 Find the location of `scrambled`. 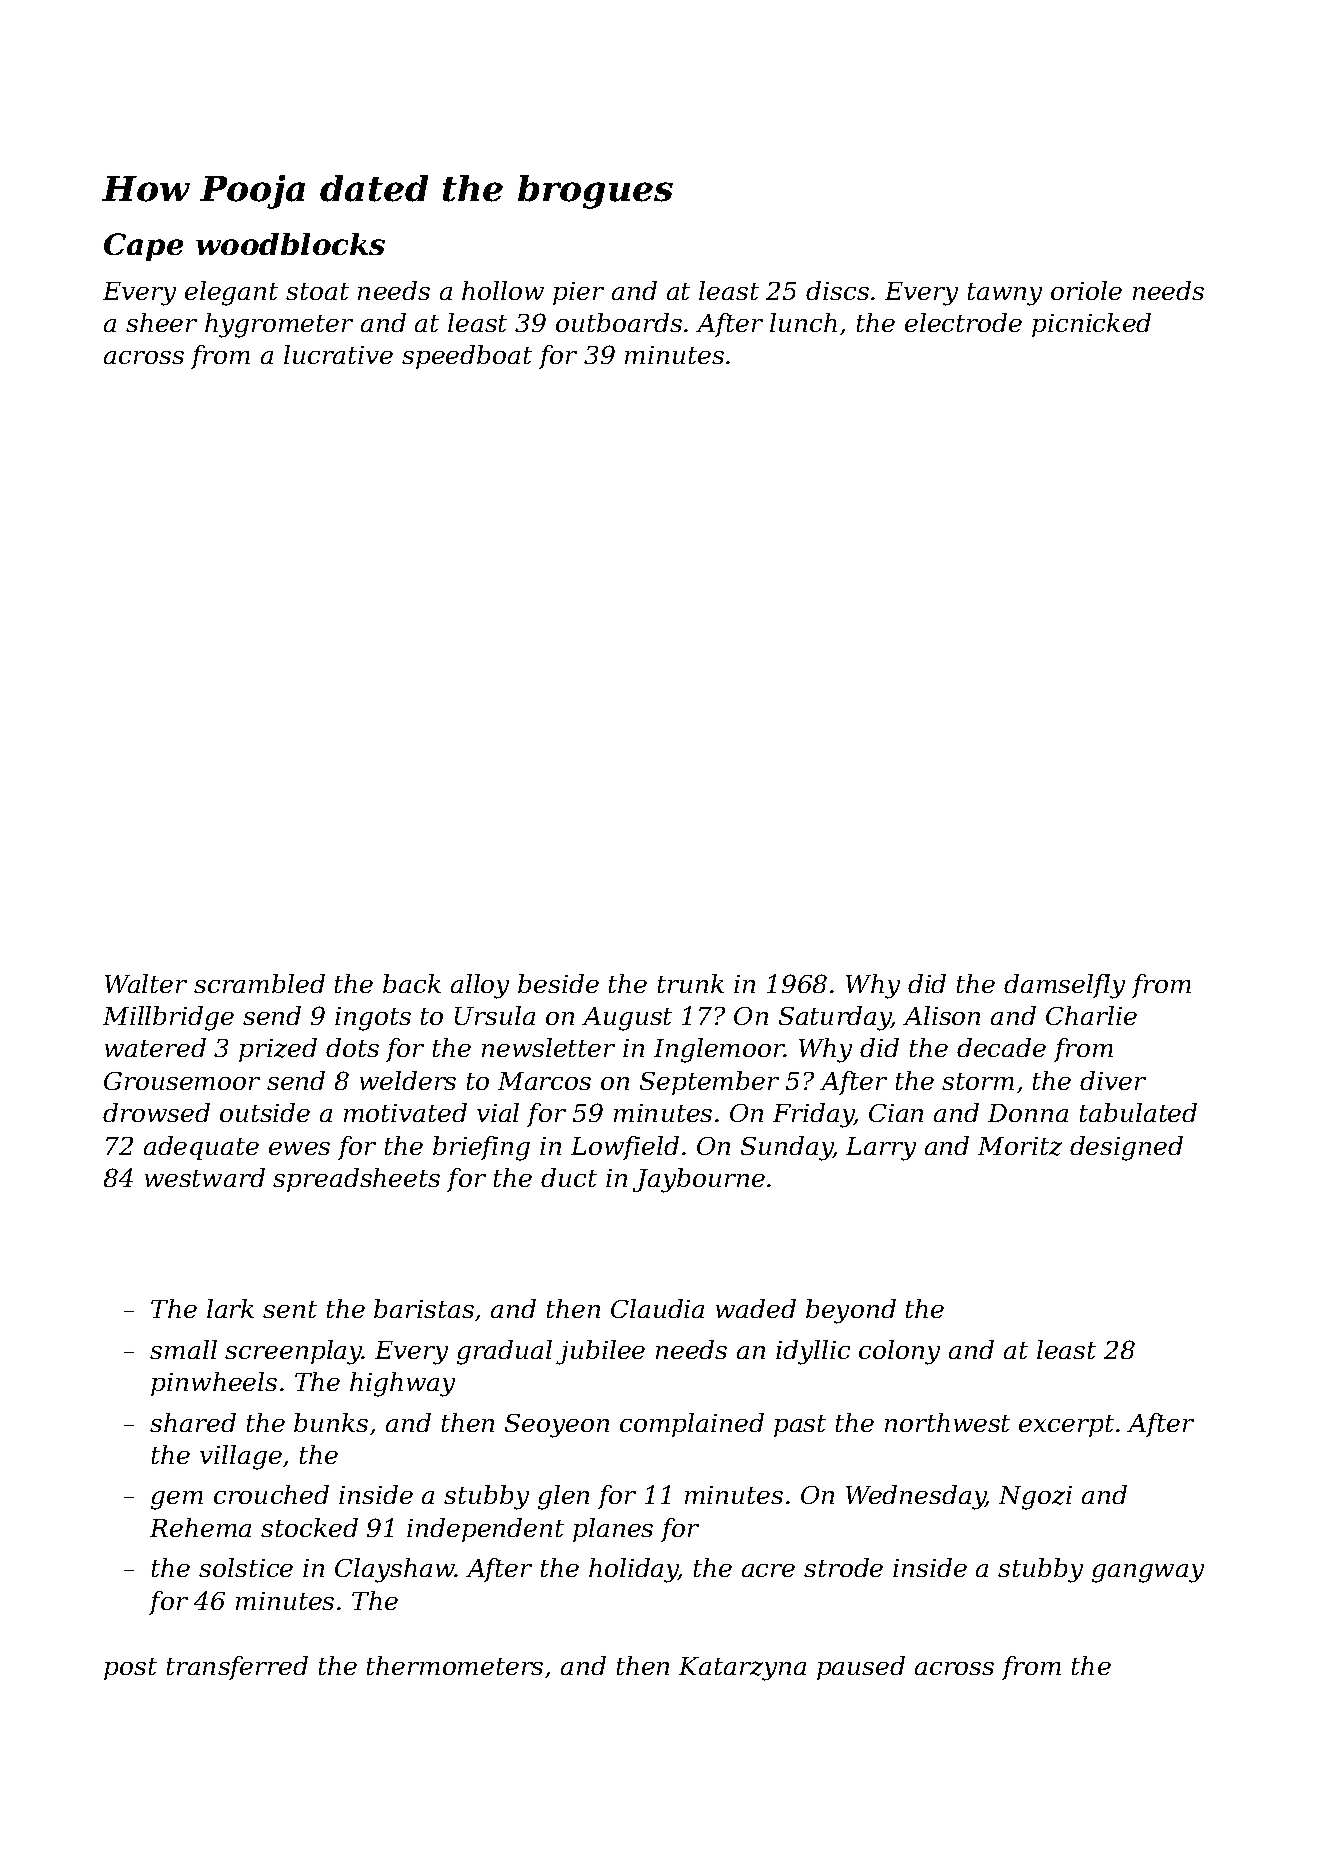

scrambled is located at coordinates (259, 983).
